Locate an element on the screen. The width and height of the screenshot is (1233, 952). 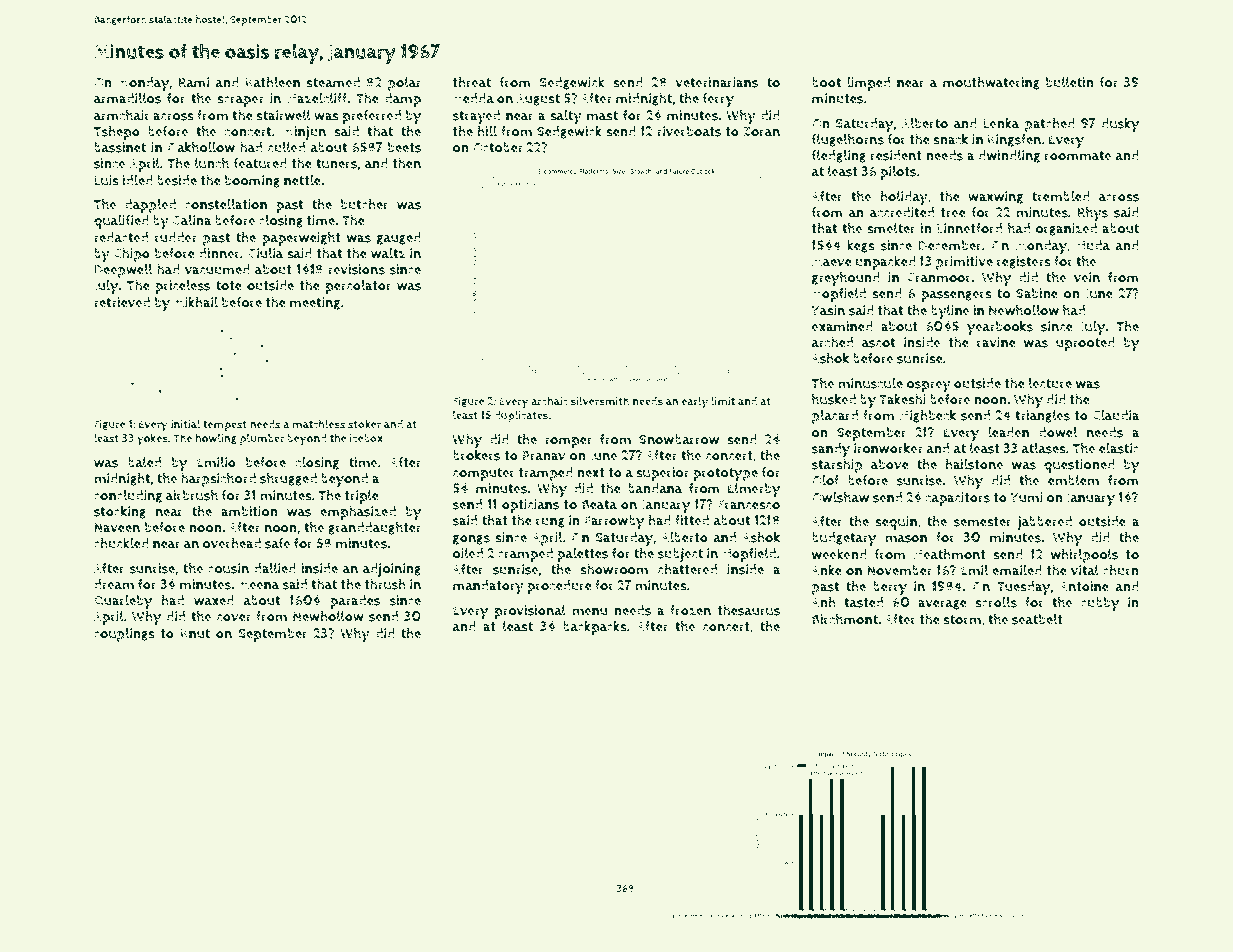
initial is located at coordinates (185, 423).
